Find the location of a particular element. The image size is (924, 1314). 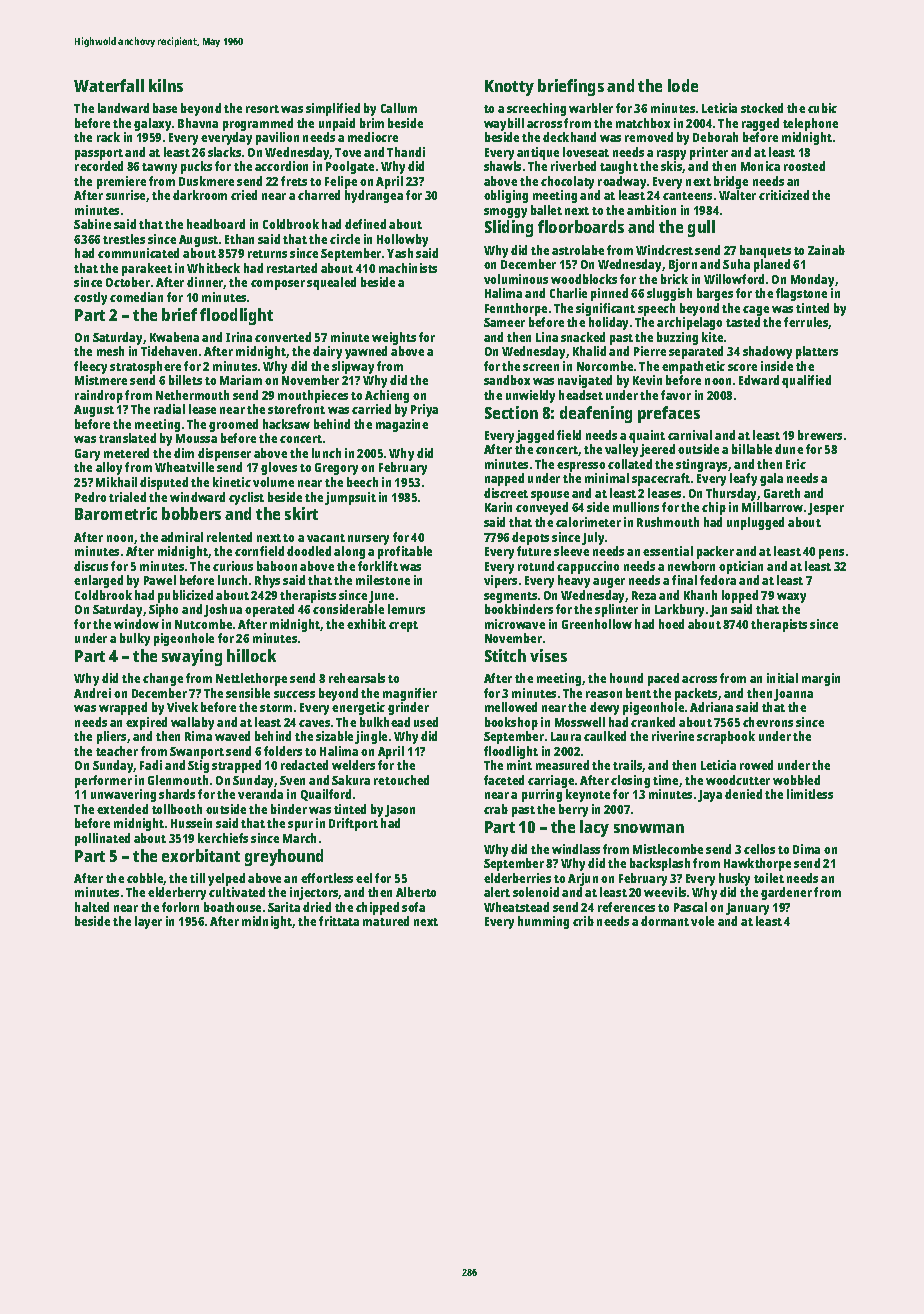

cried is located at coordinates (244, 195).
